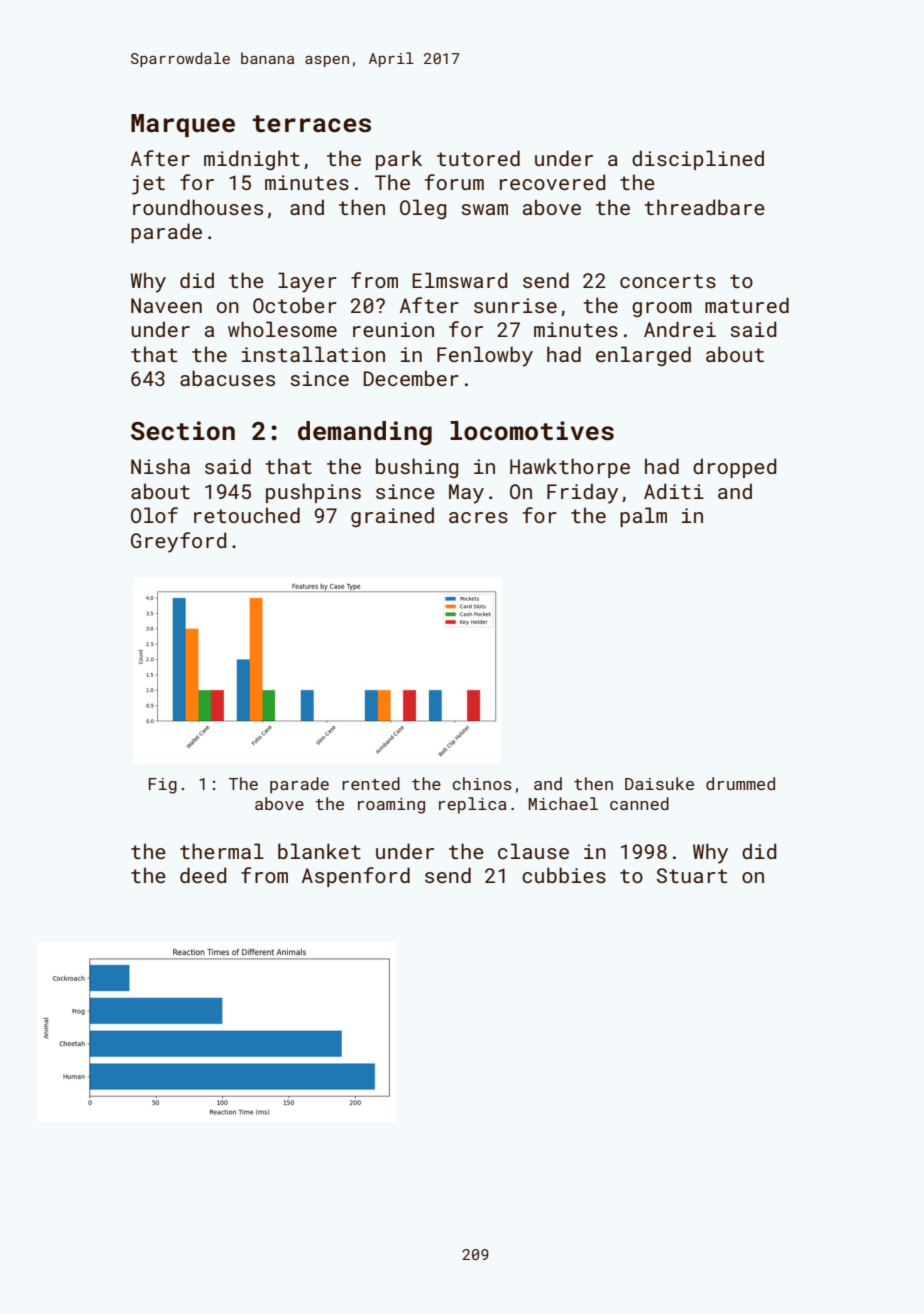 The image size is (924, 1314). What do you see at coordinates (478, 517) in the screenshot?
I see `acres` at bounding box center [478, 517].
